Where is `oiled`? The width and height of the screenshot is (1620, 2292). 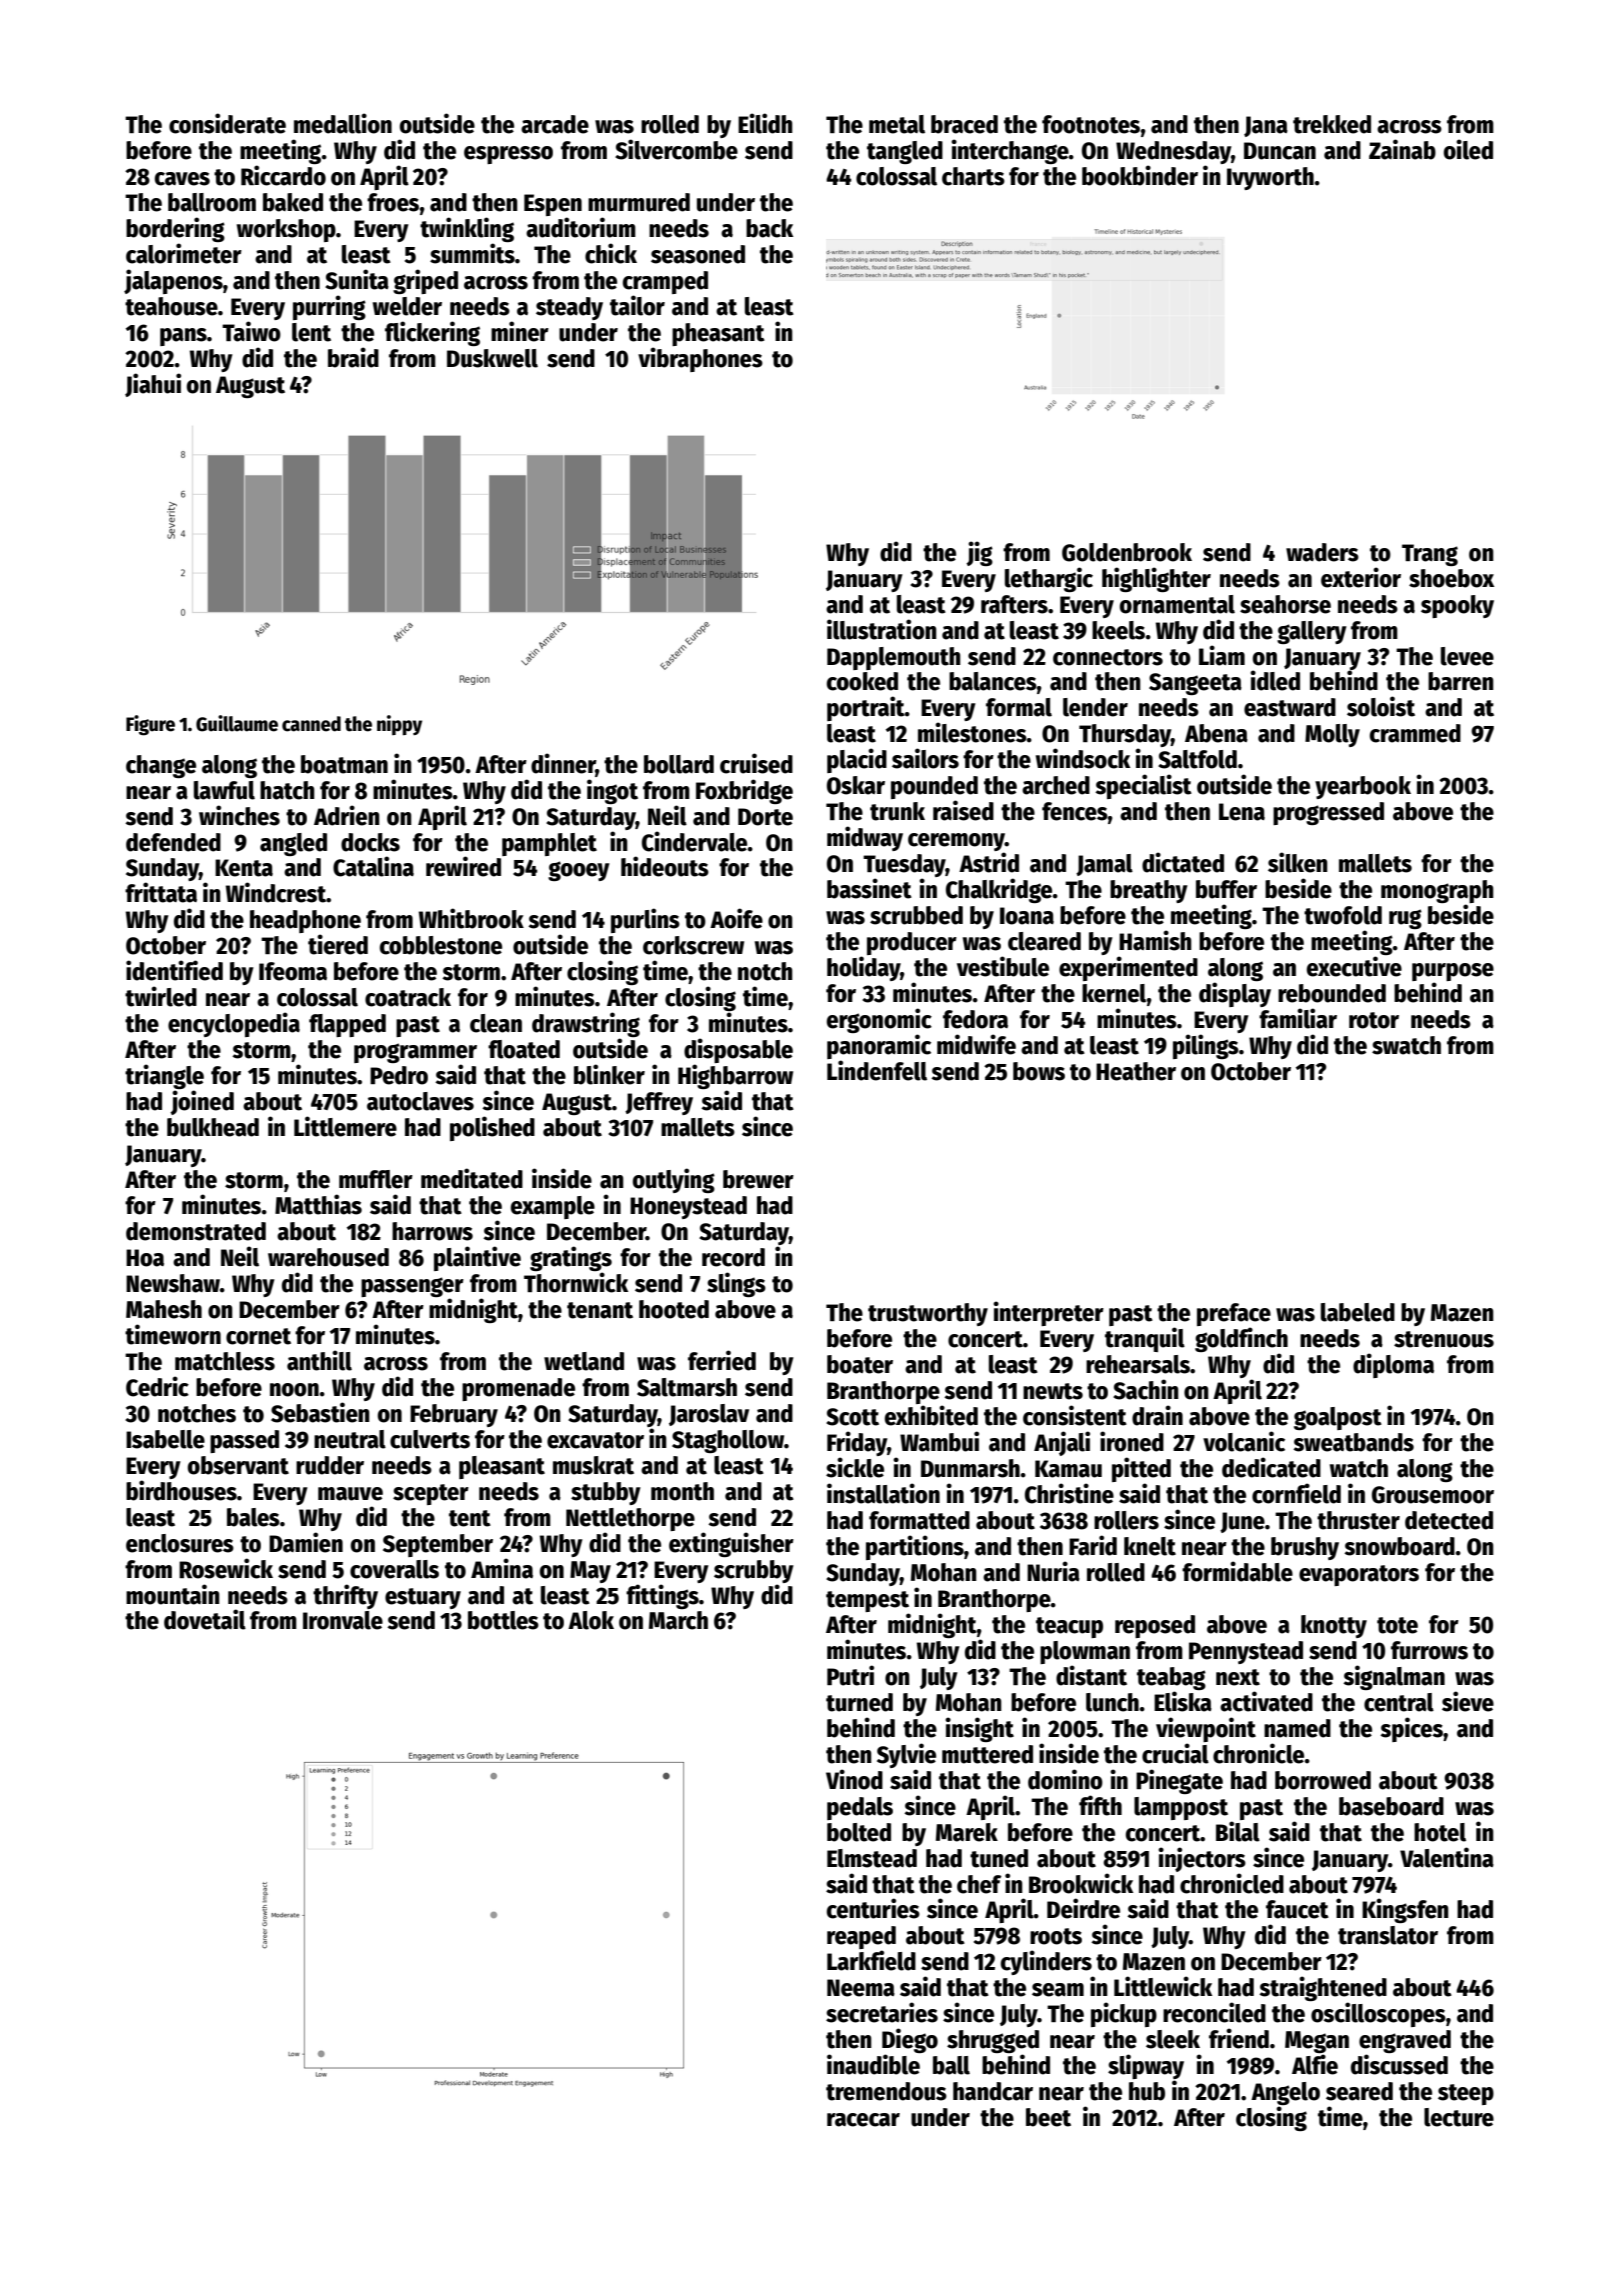 oiled is located at coordinates (1468, 149).
